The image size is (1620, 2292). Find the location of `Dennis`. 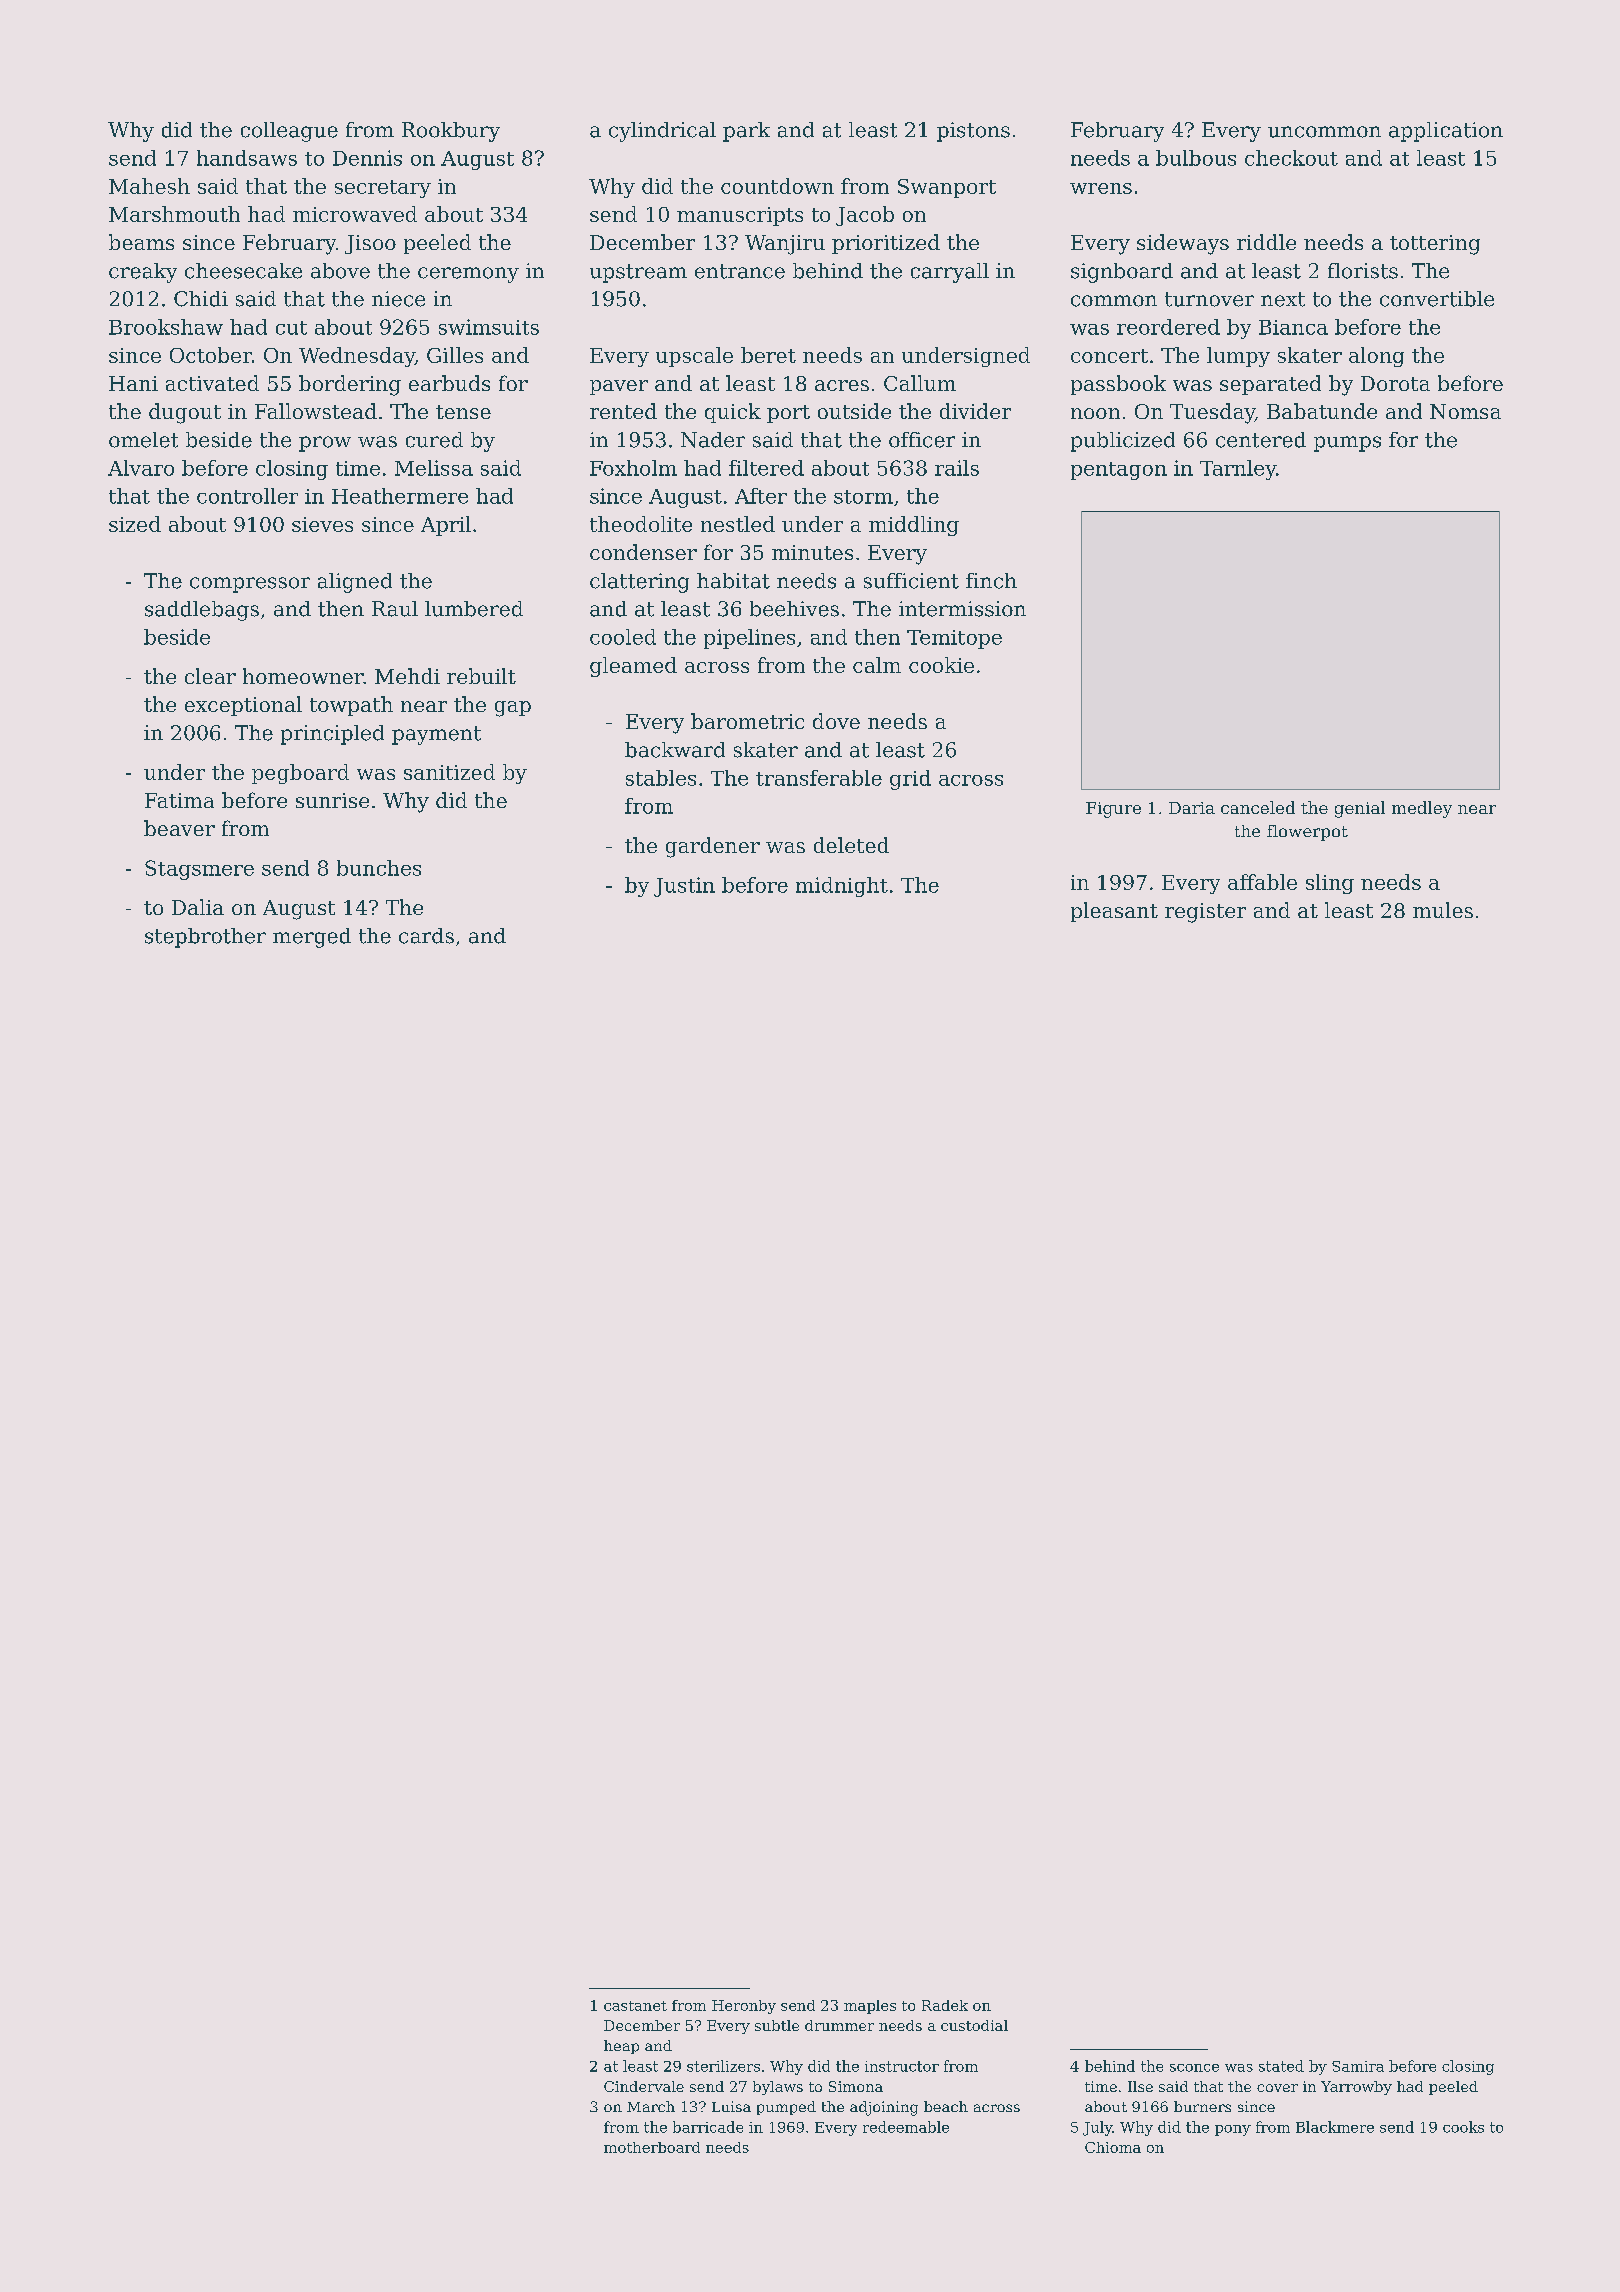

Dennis is located at coordinates (367, 158).
